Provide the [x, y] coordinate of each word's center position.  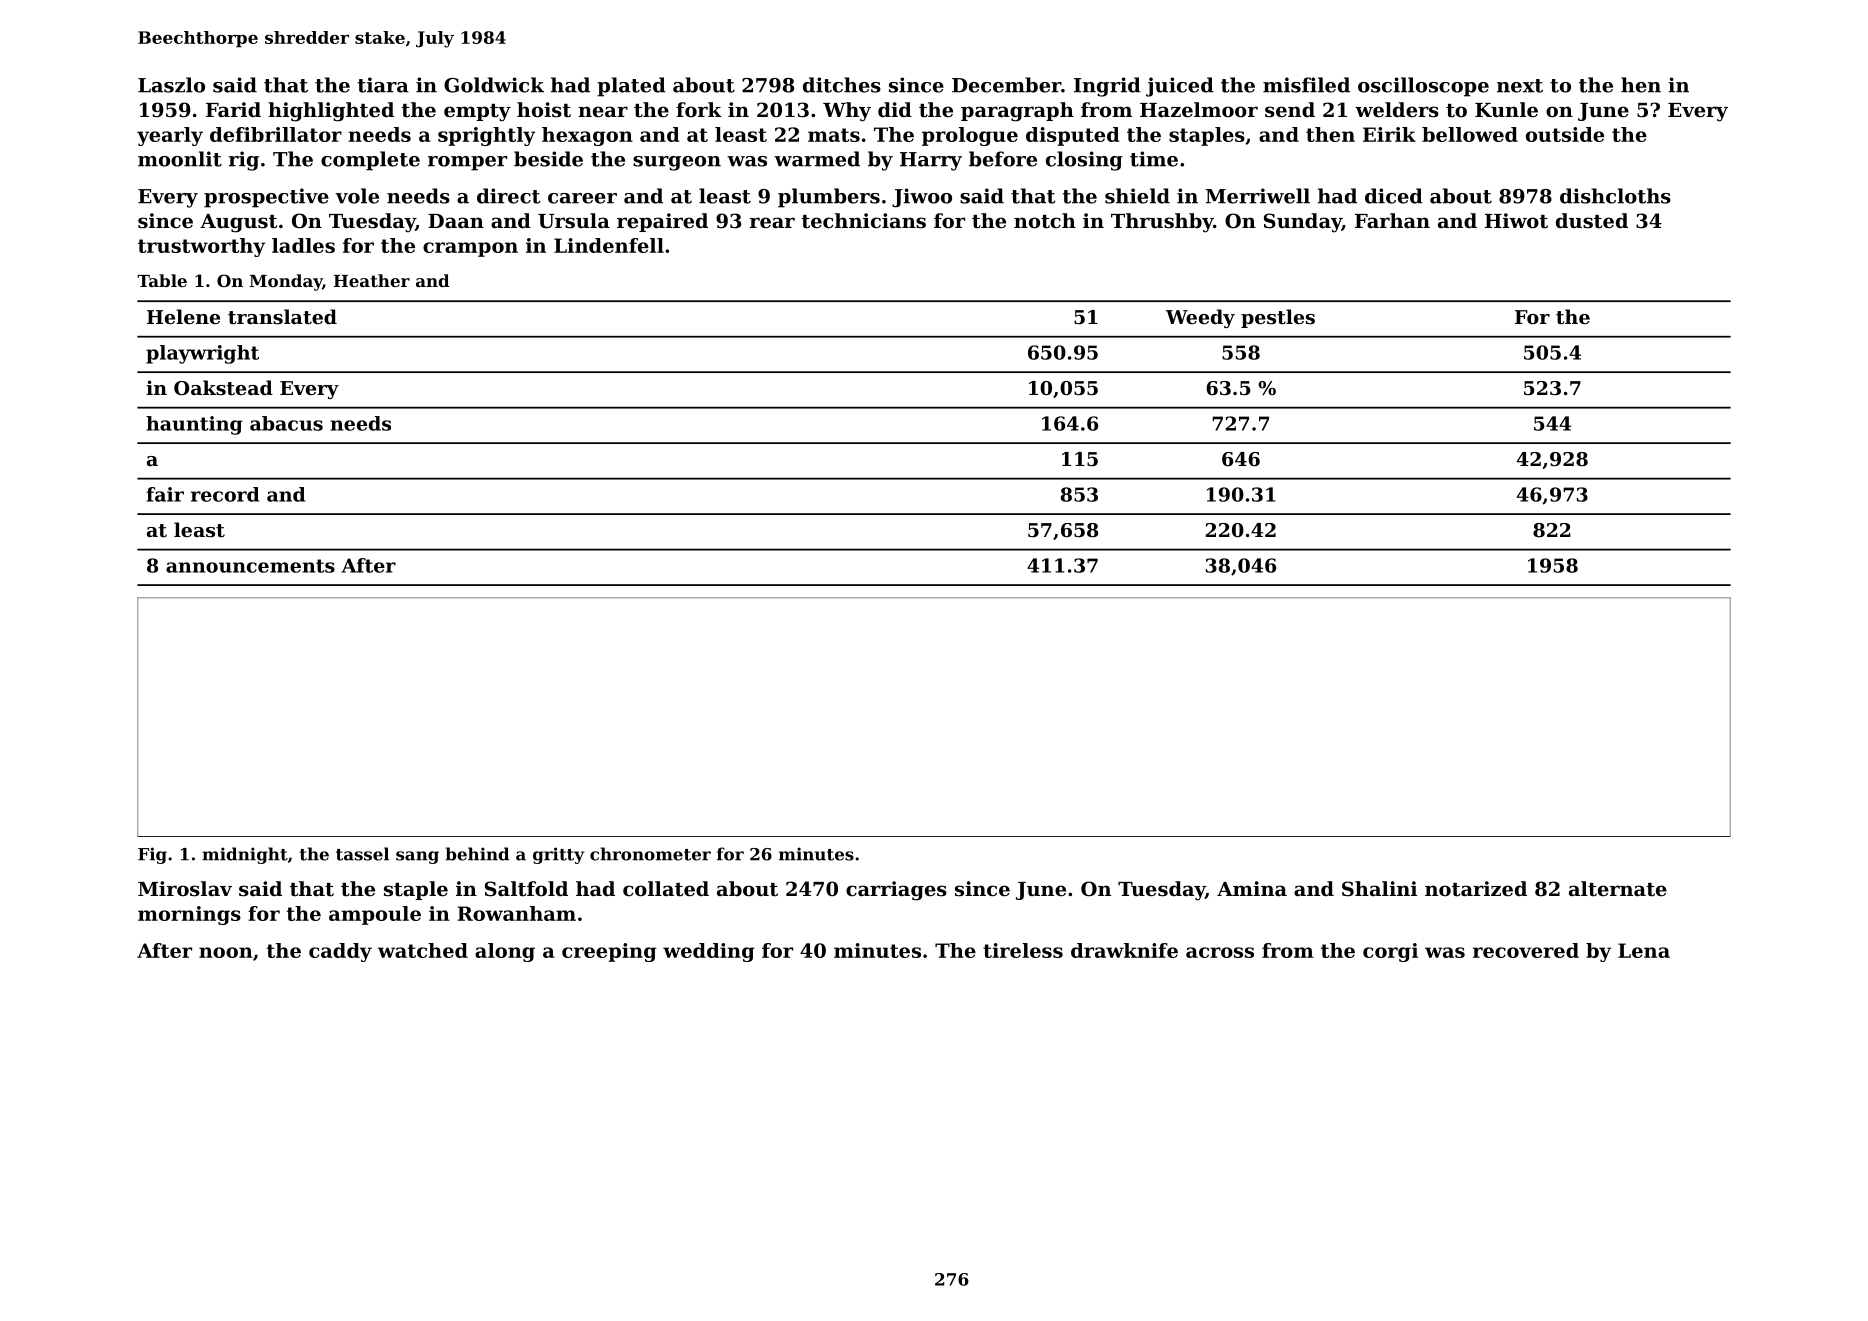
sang [417, 857]
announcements [250, 566]
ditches [842, 85]
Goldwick [494, 85]
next [1520, 86]
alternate [1618, 889]
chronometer [650, 854]
